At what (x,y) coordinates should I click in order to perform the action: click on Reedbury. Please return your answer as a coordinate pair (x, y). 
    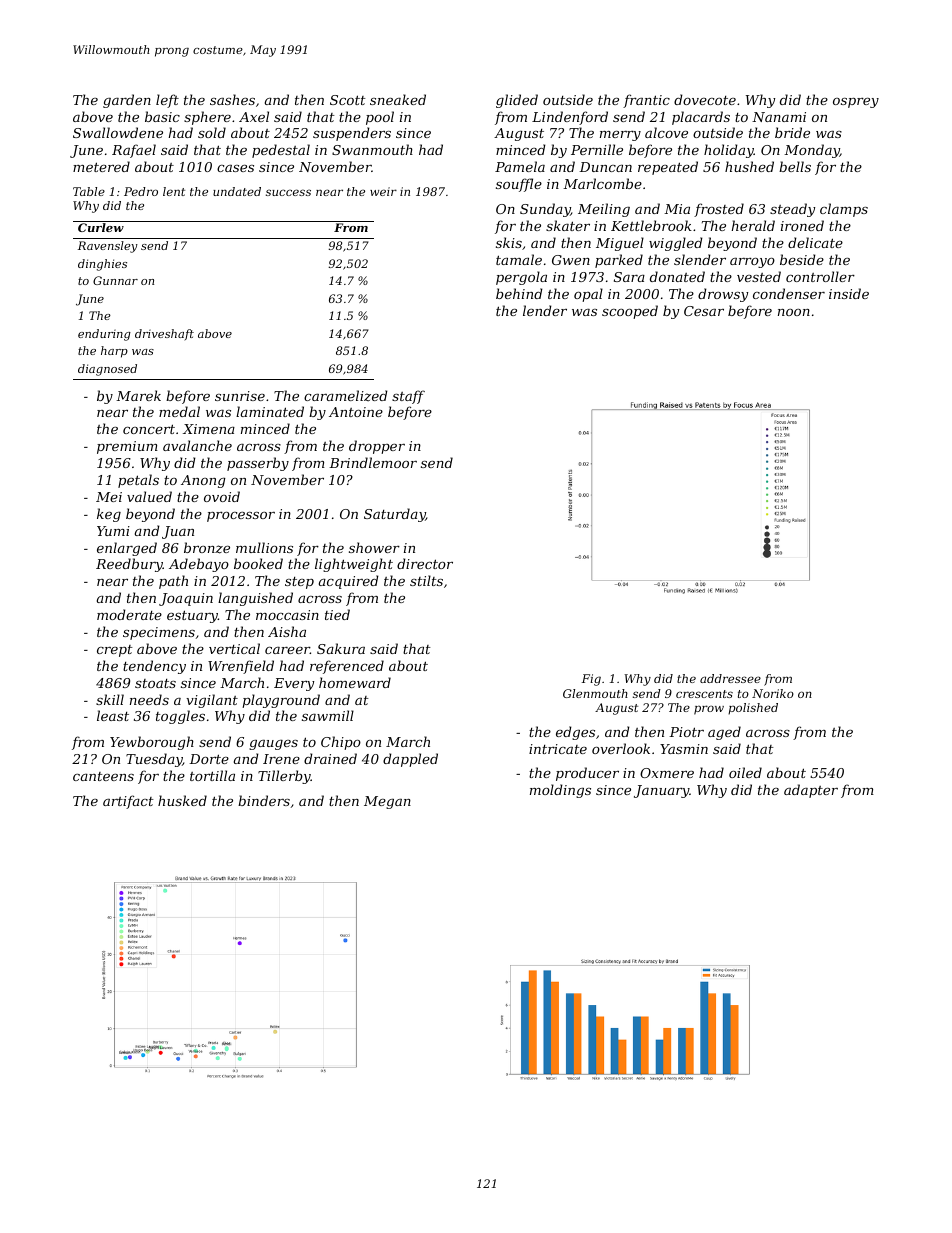
    Looking at the image, I should click on (129, 565).
